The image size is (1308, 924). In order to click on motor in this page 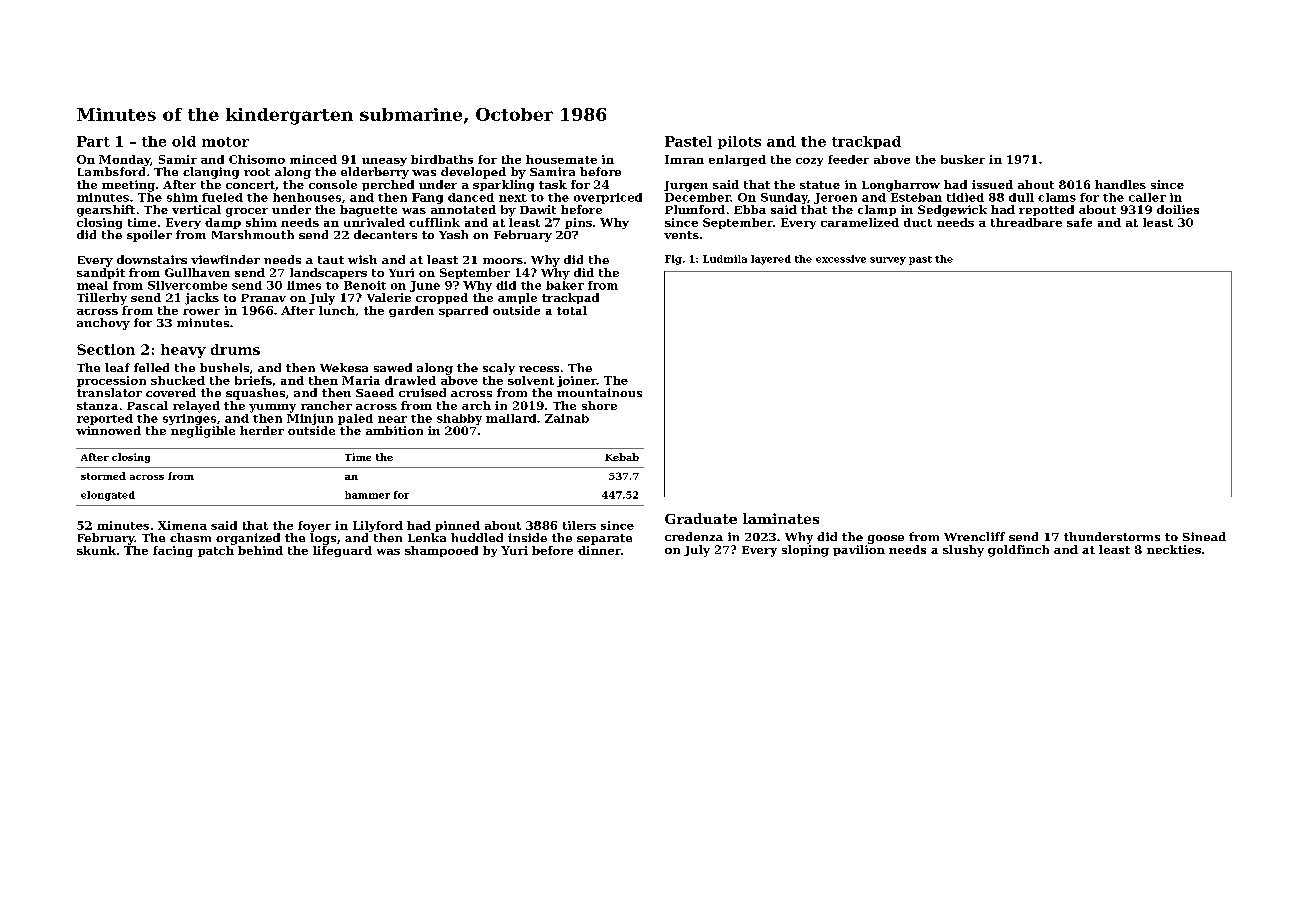, I will do `click(225, 142)`.
